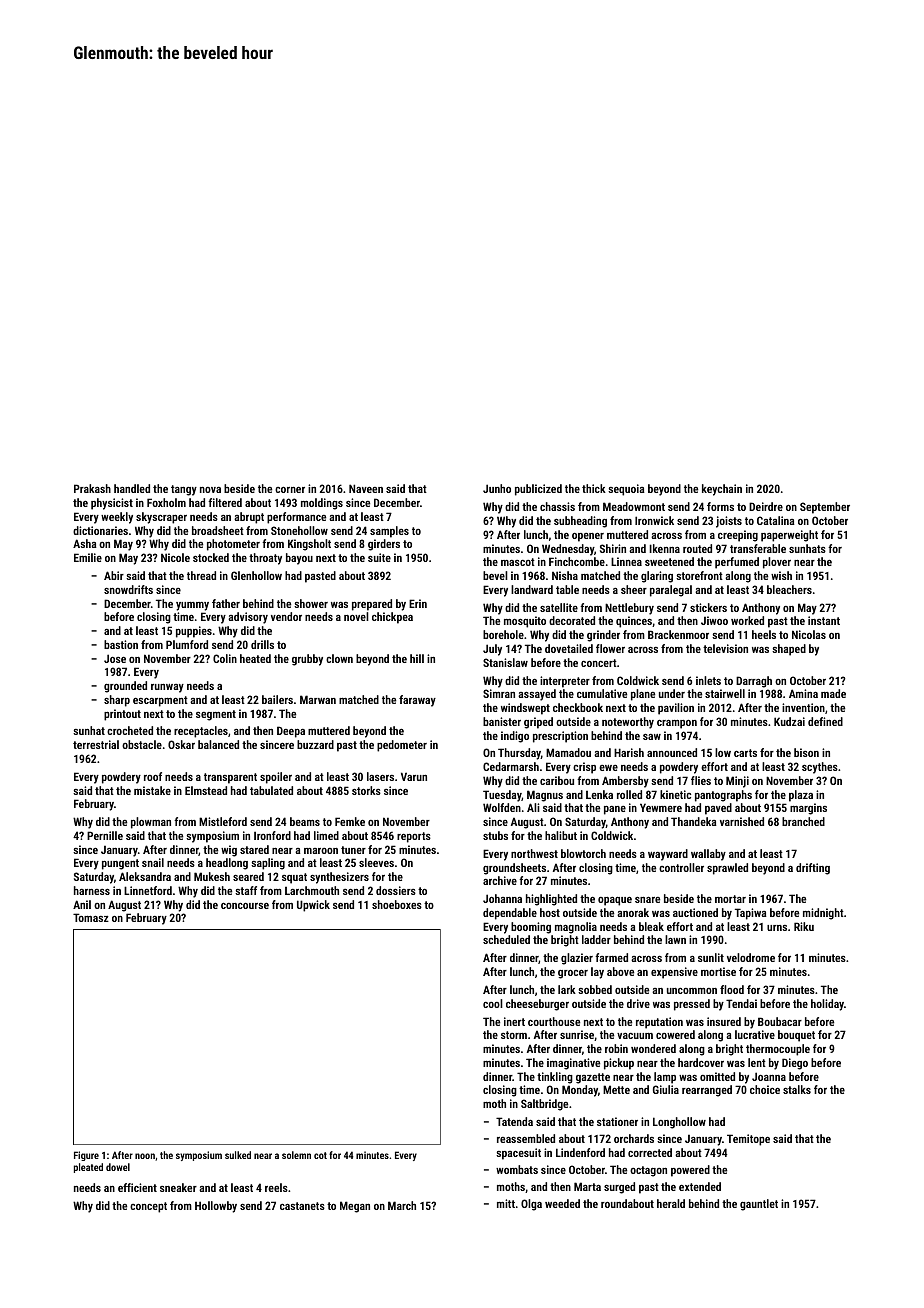 Image resolution: width=924 pixels, height=1308 pixels. I want to click on drifting, so click(813, 869).
